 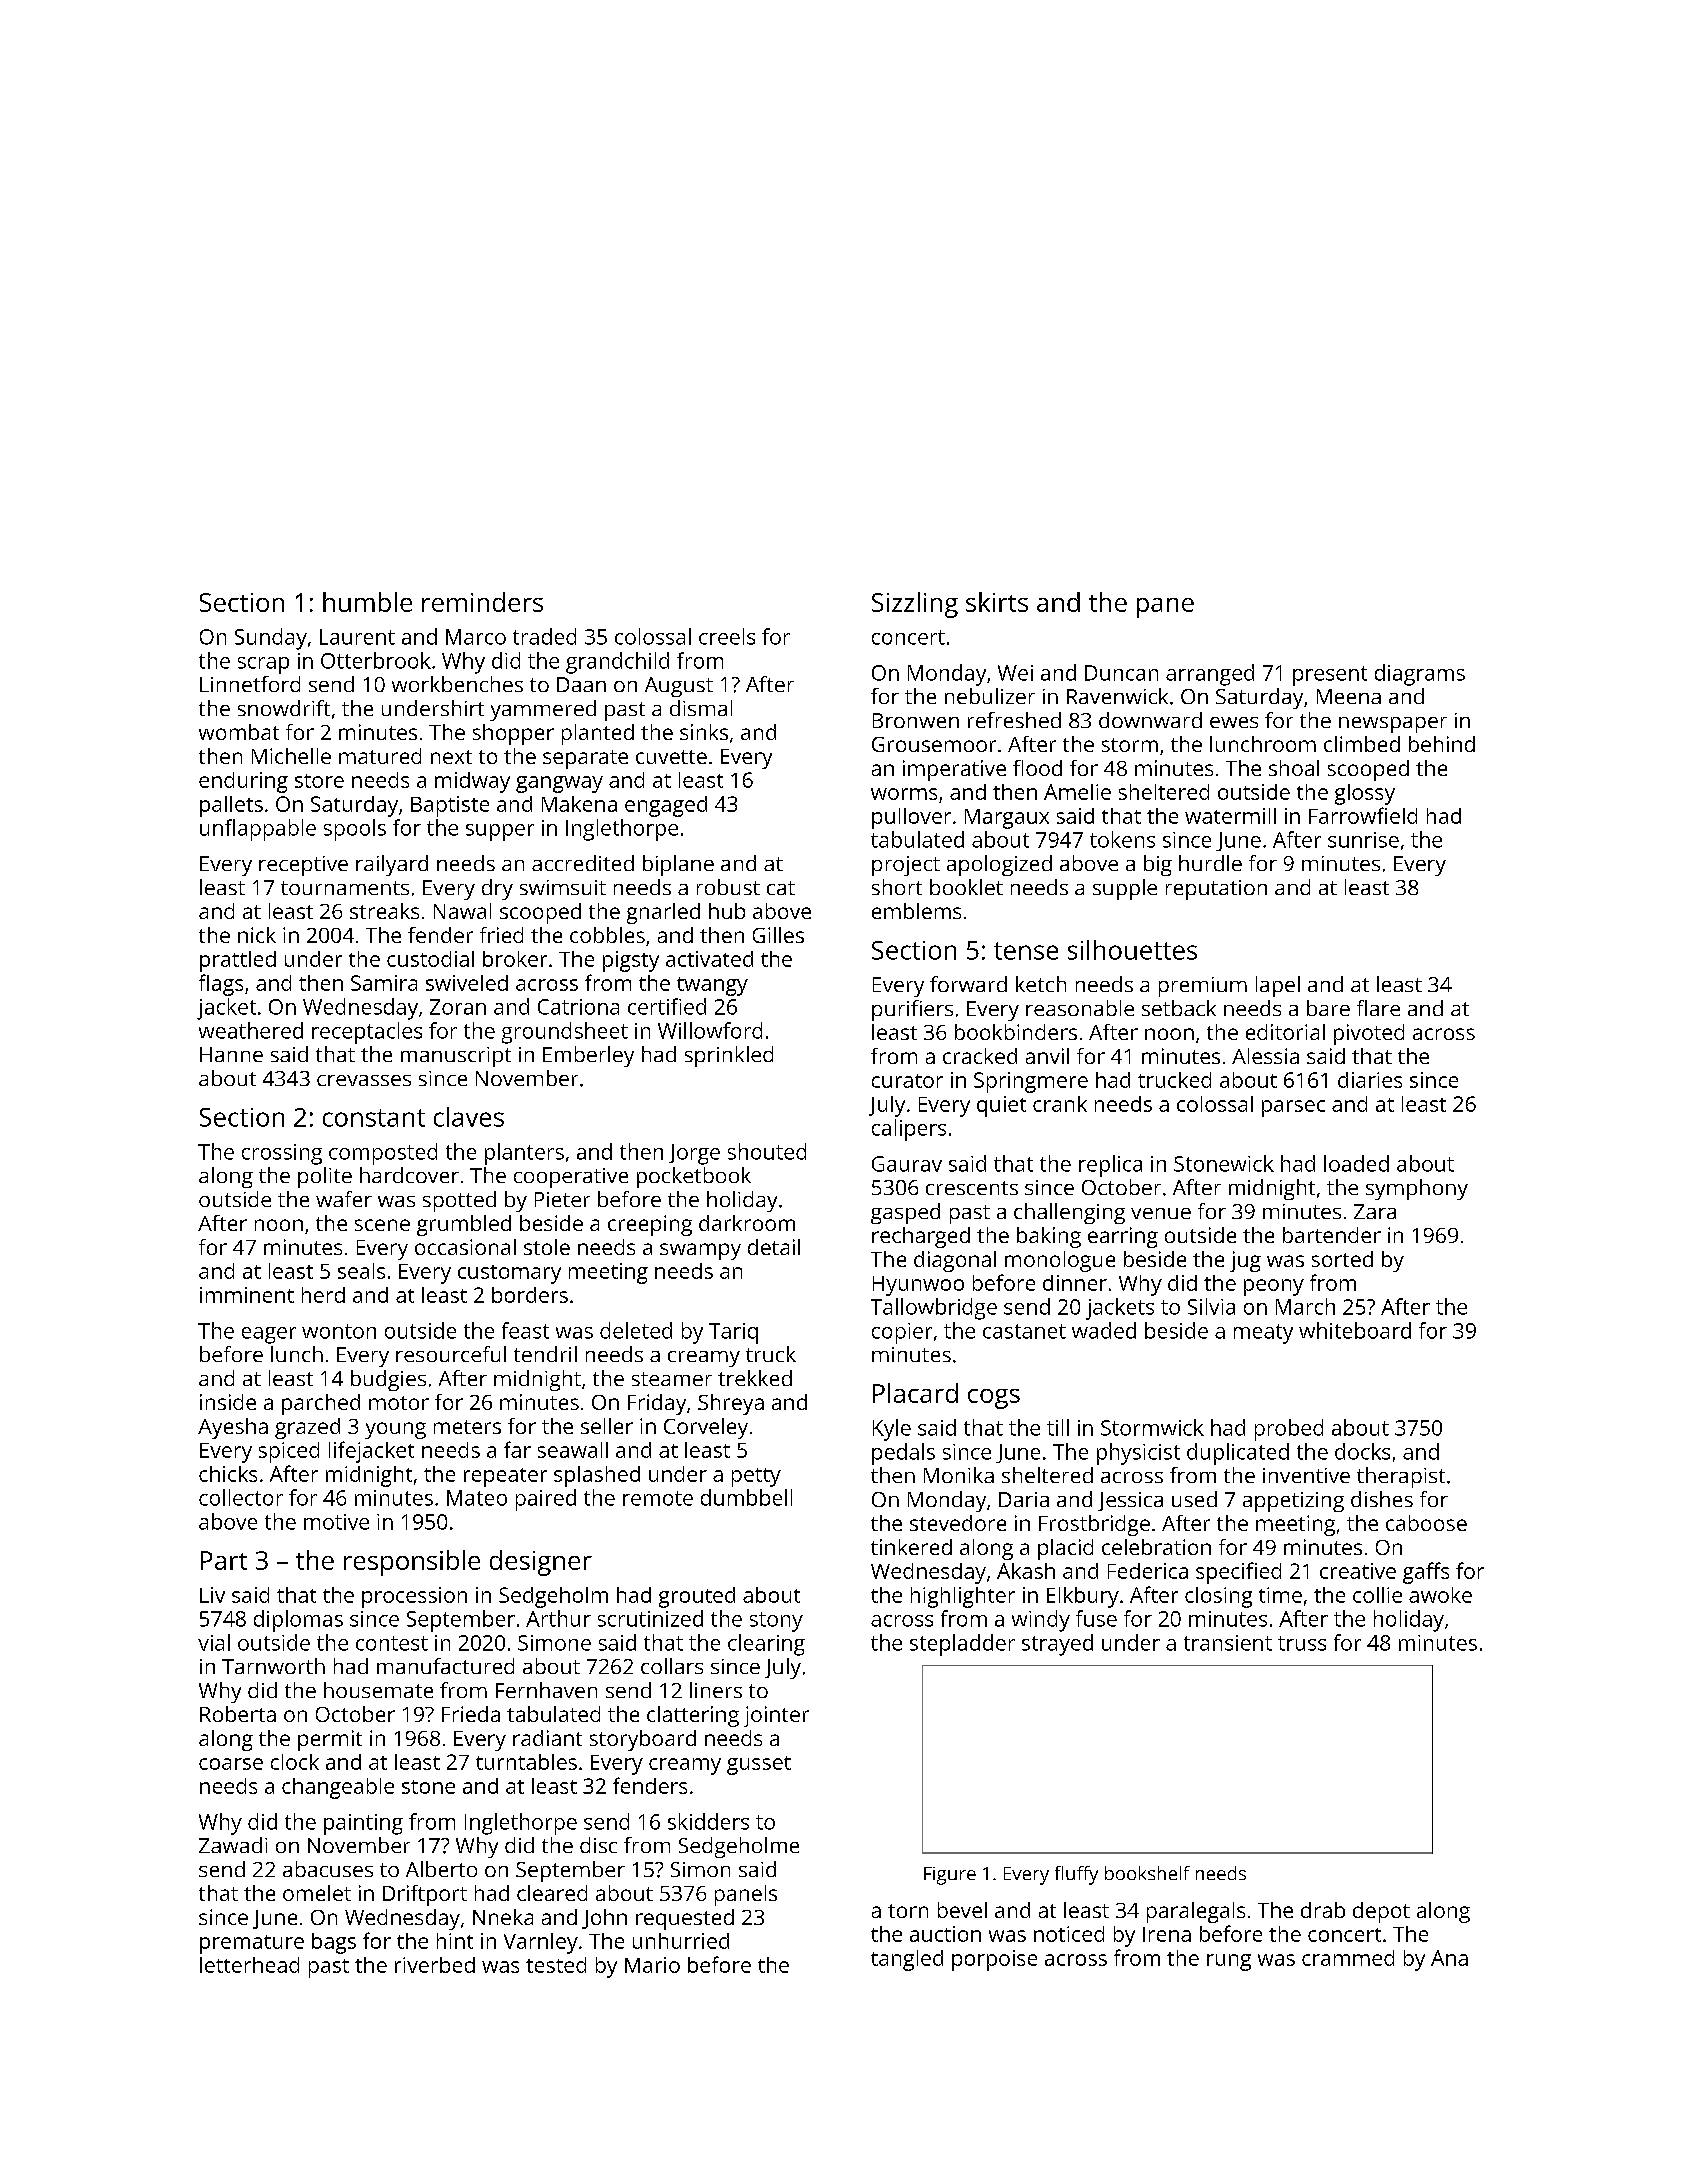 What do you see at coordinates (1363, 840) in the document?
I see `sunrise` at bounding box center [1363, 840].
